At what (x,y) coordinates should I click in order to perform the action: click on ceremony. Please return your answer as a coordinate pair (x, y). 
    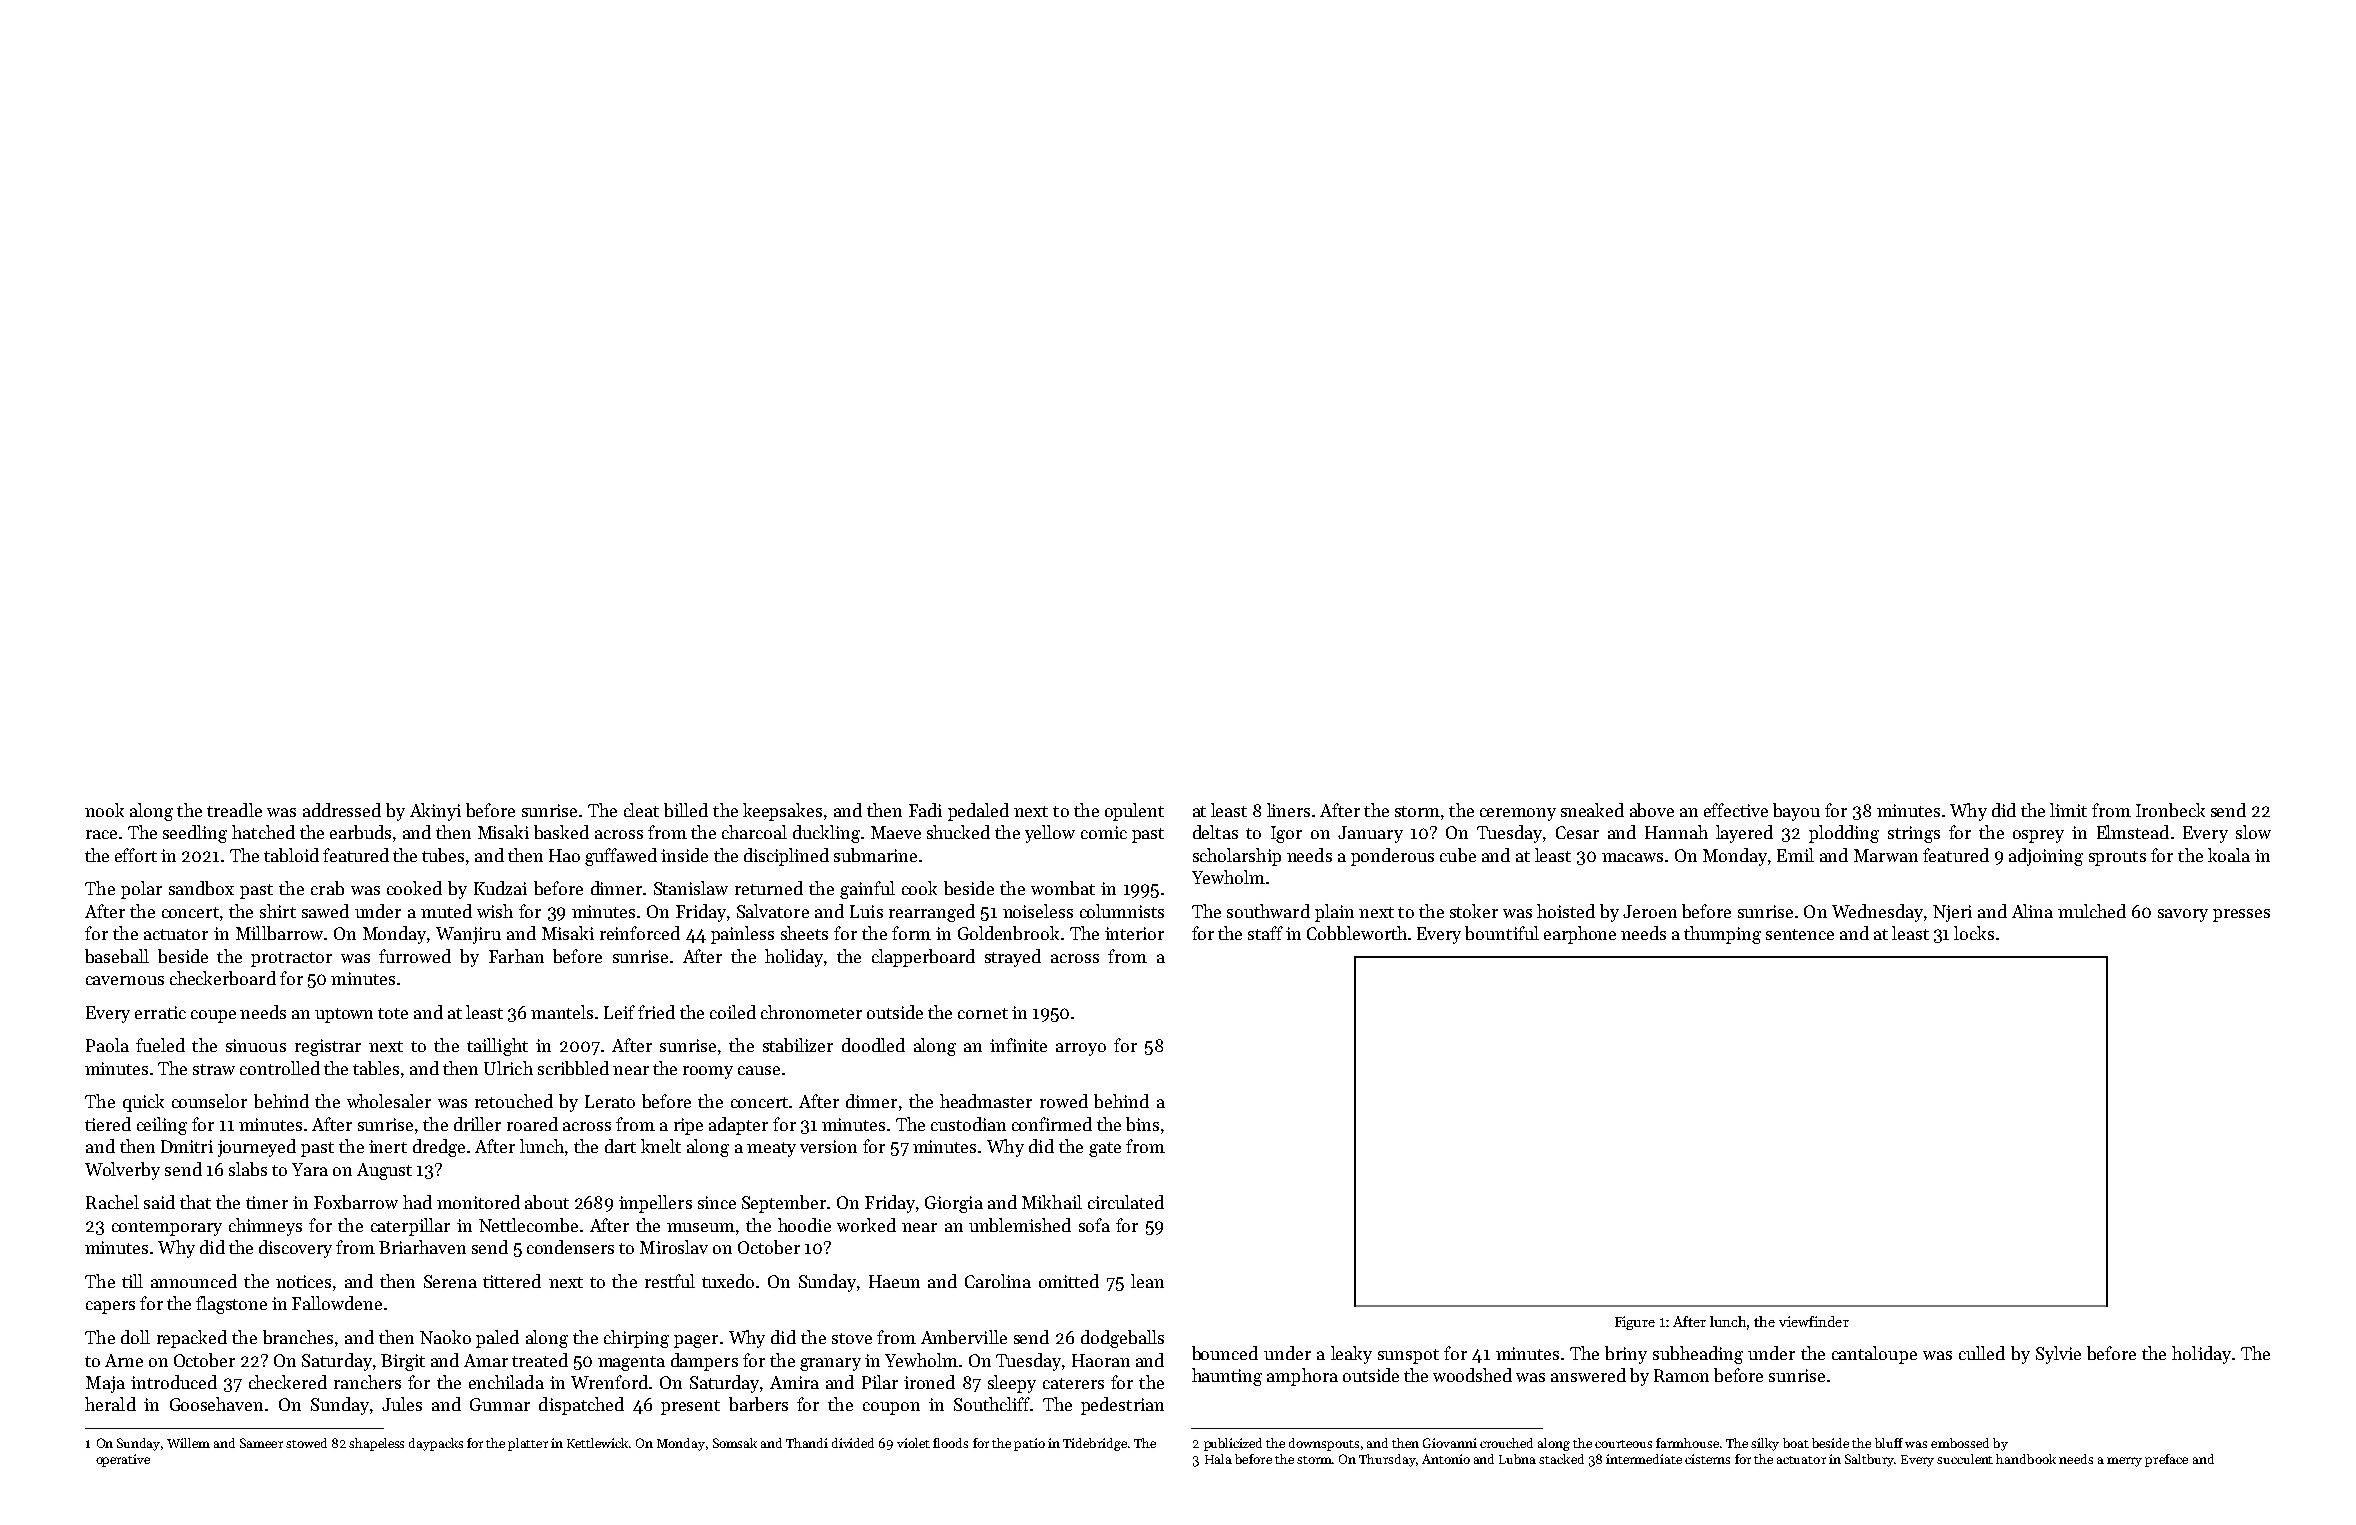
    Looking at the image, I should click on (1518, 814).
